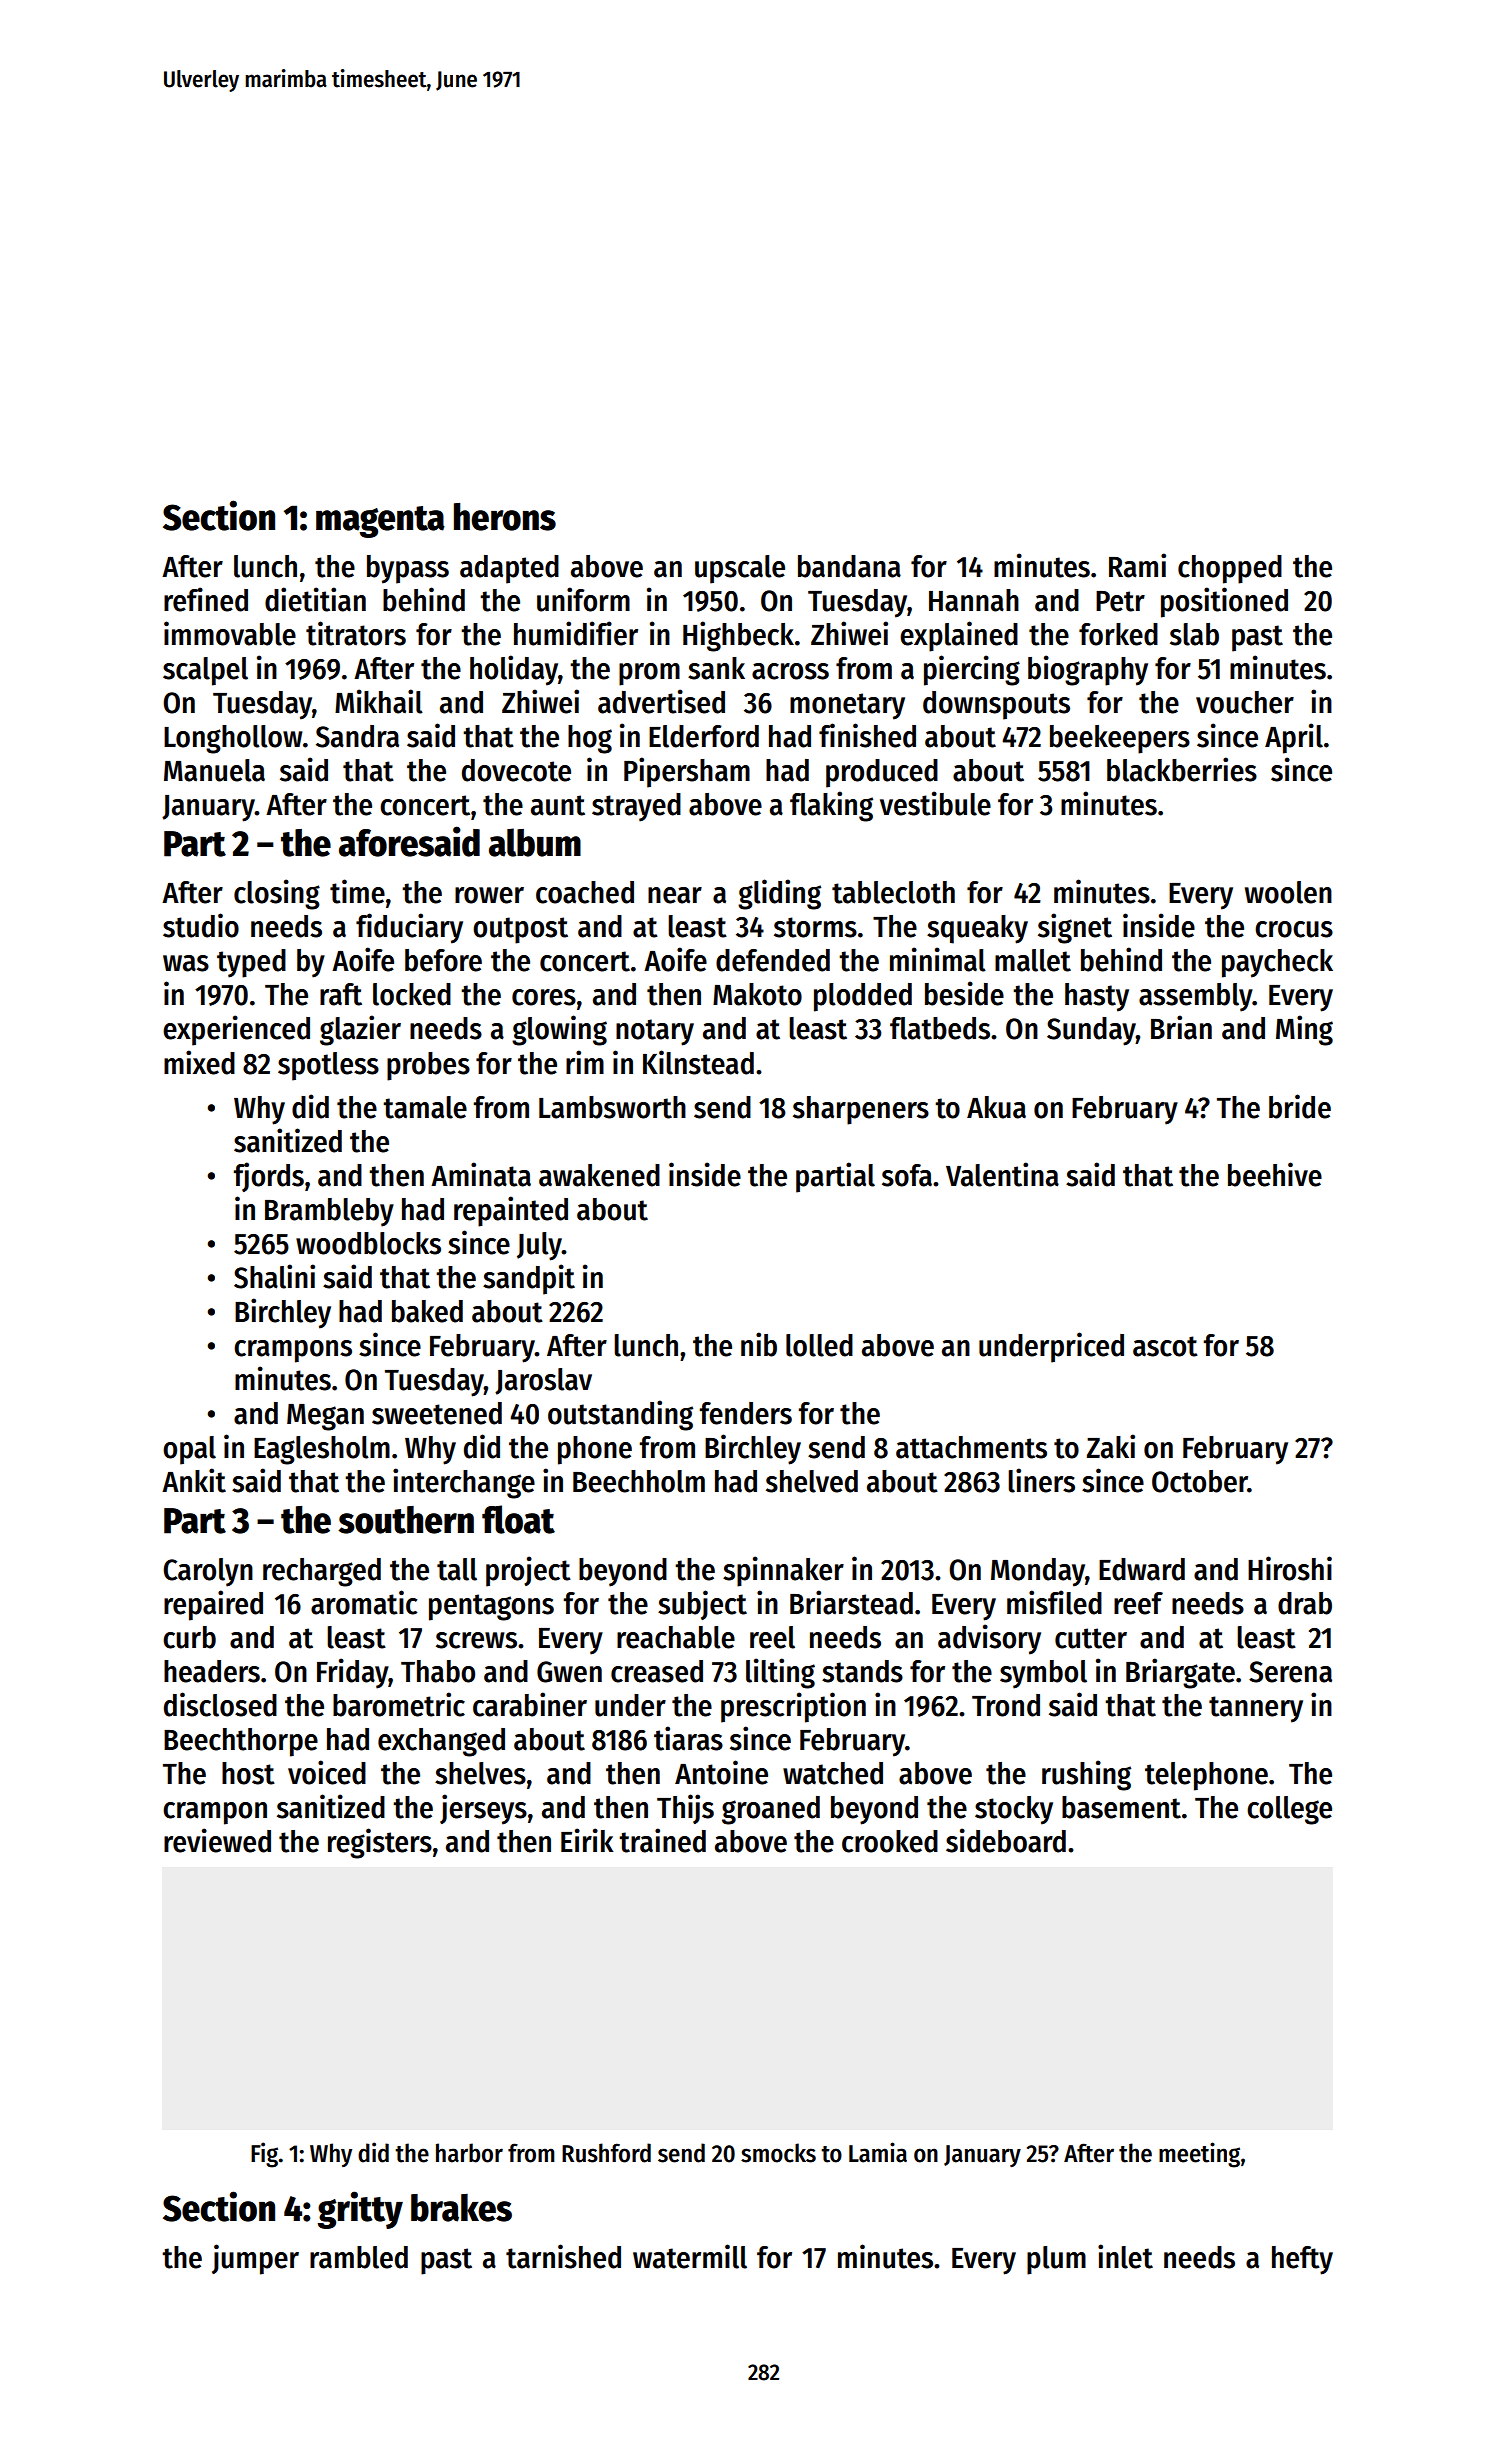 This screenshot has width=1496, height=2464. I want to click on inlet, so click(1125, 2256).
